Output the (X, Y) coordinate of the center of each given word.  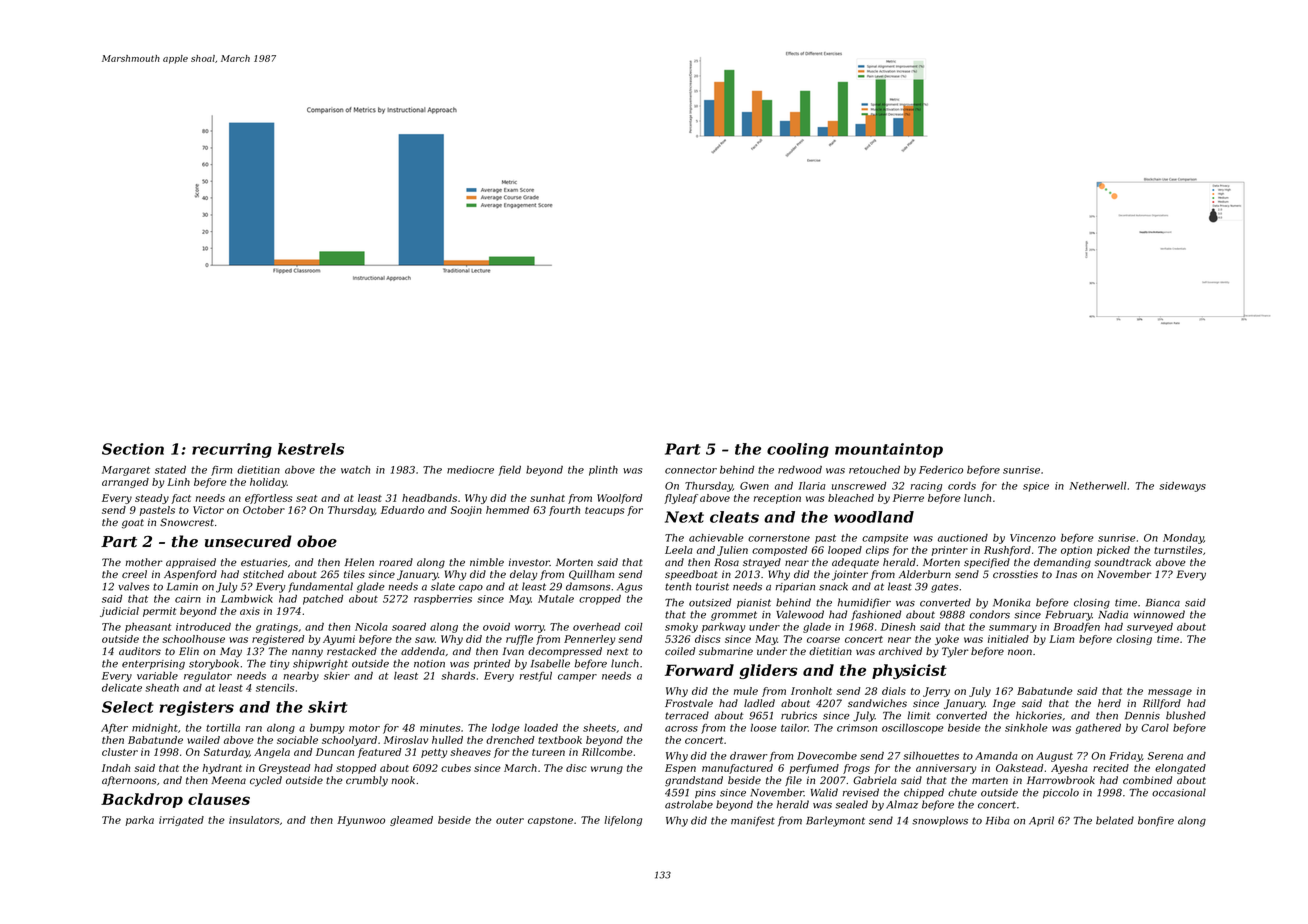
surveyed (1150, 628)
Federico (941, 470)
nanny (307, 653)
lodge (506, 729)
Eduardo (402, 510)
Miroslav (406, 740)
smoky (681, 628)
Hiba (998, 820)
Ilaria (812, 486)
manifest (753, 821)
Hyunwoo (361, 821)
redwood (800, 470)
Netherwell (1097, 486)
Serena (1165, 756)
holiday (268, 483)
